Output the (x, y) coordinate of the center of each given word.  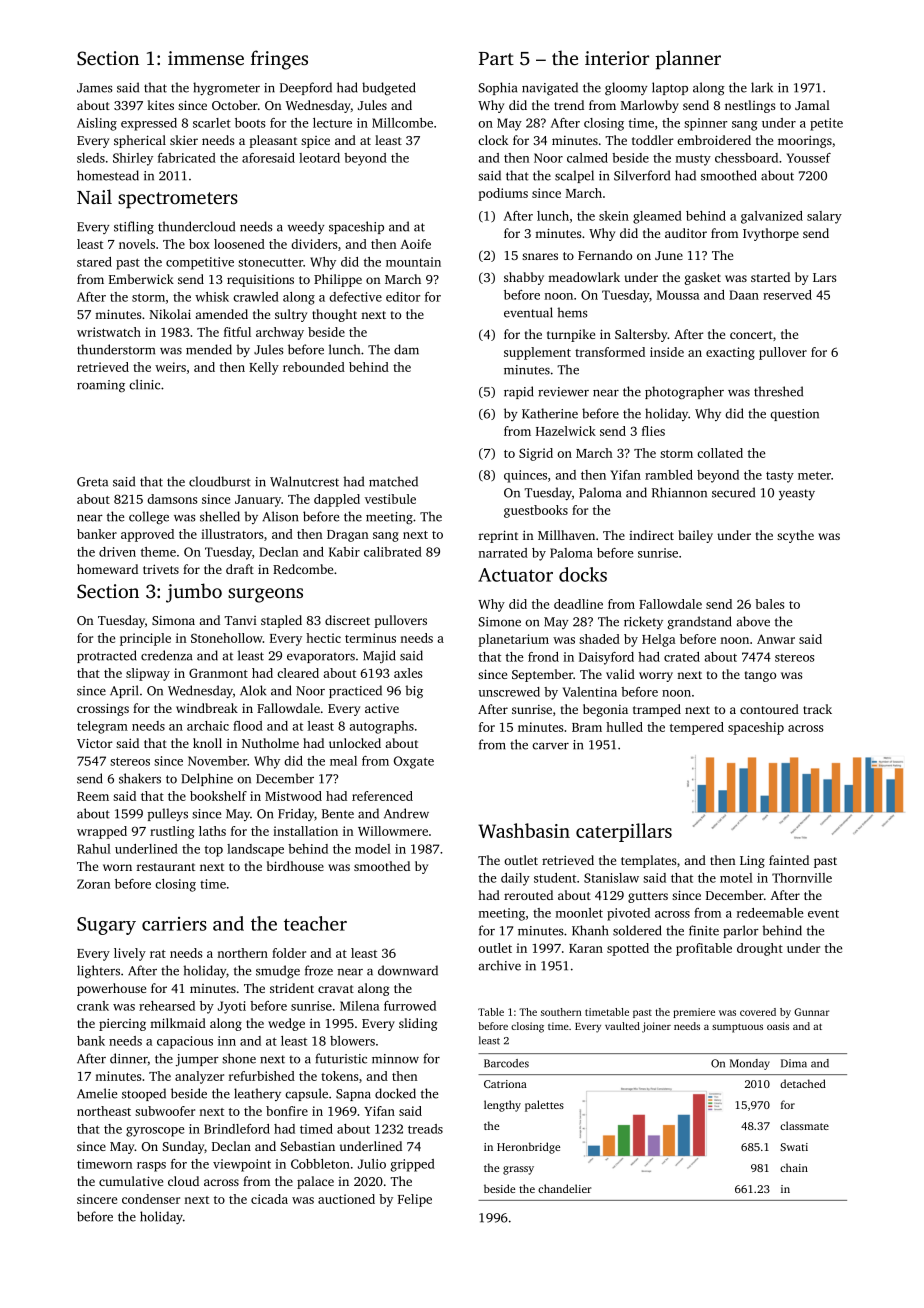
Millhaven (566, 535)
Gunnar (811, 1012)
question (794, 415)
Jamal (812, 105)
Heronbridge (528, 1148)
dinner (129, 1059)
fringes (279, 60)
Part (496, 58)
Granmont (218, 673)
